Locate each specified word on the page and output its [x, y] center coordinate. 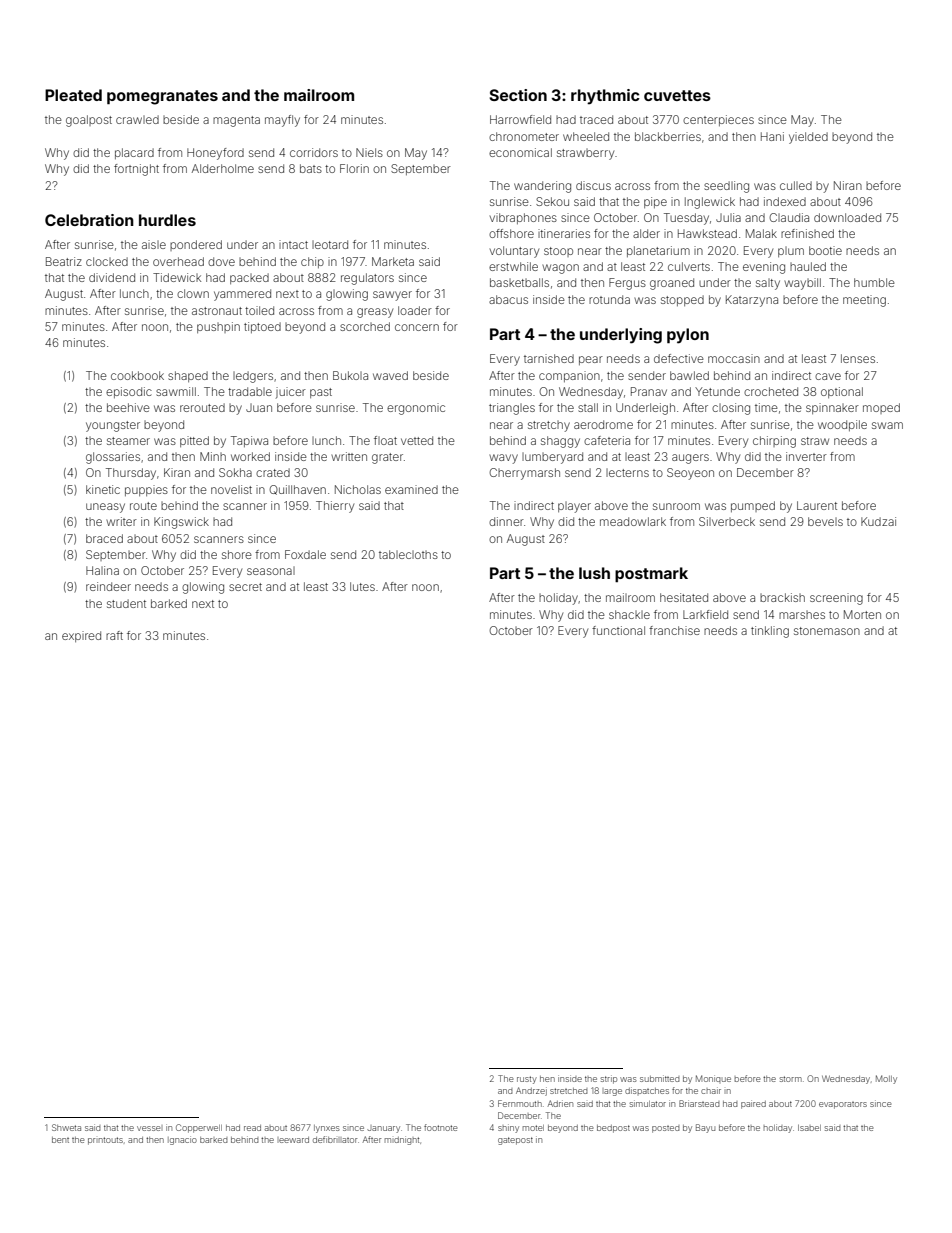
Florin [354, 168]
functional [618, 630]
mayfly [282, 121]
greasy [375, 313]
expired [81, 636]
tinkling [770, 632]
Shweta [66, 1127]
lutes [362, 586]
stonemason [827, 631]
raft [114, 635]
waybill [802, 284]
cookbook [137, 375]
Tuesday [686, 219]
